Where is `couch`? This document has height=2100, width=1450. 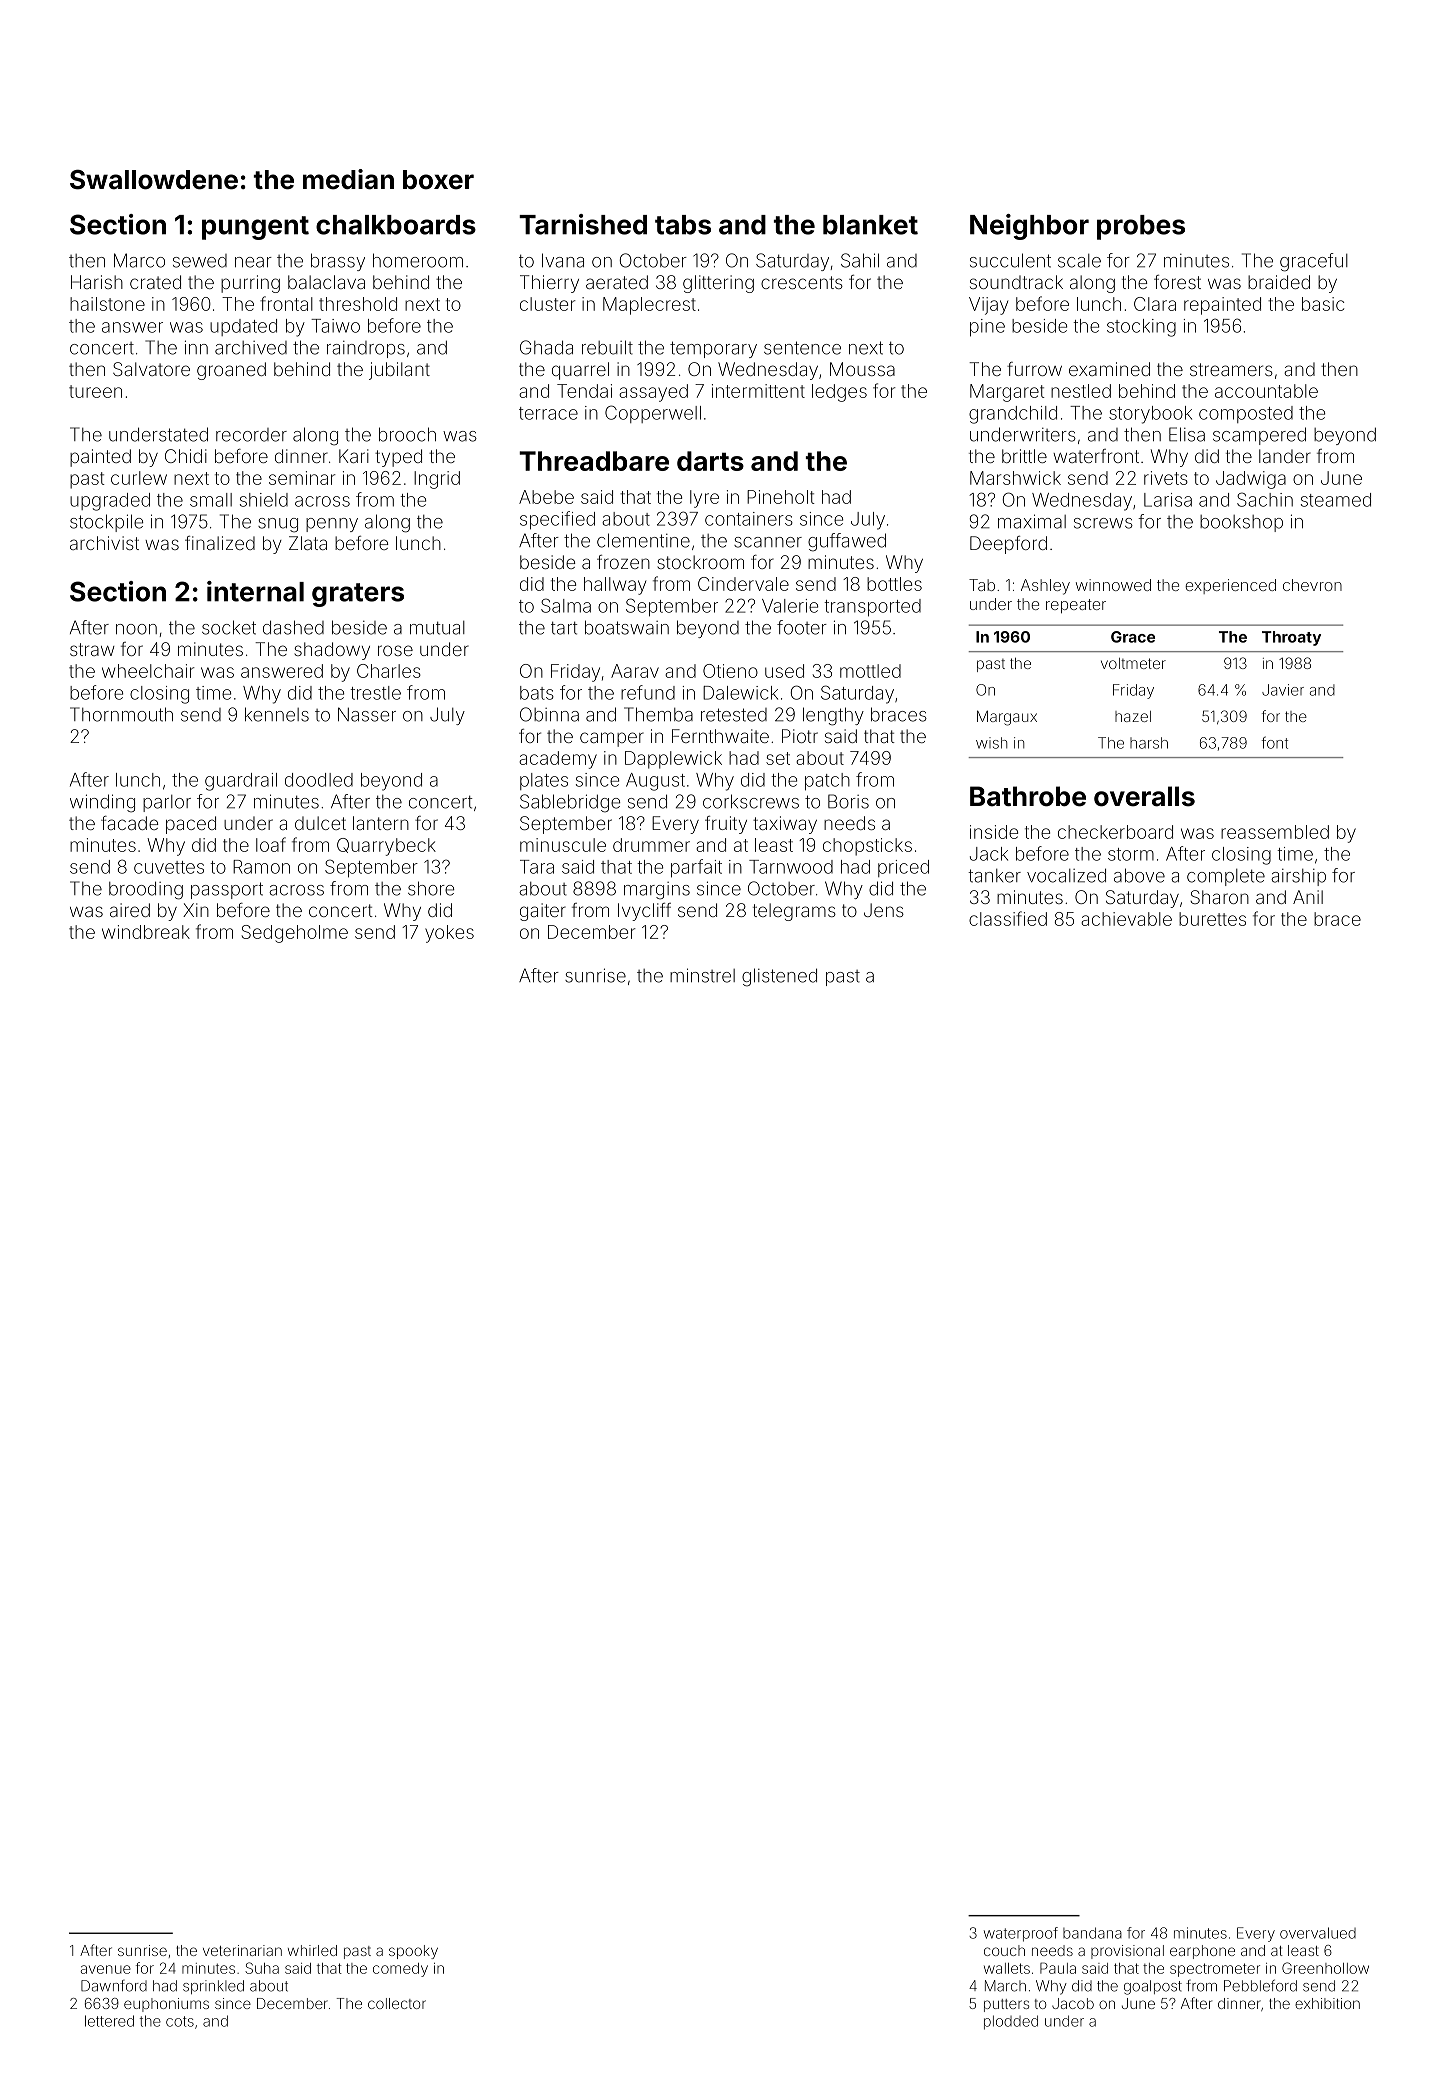
couch is located at coordinates (1004, 1950).
